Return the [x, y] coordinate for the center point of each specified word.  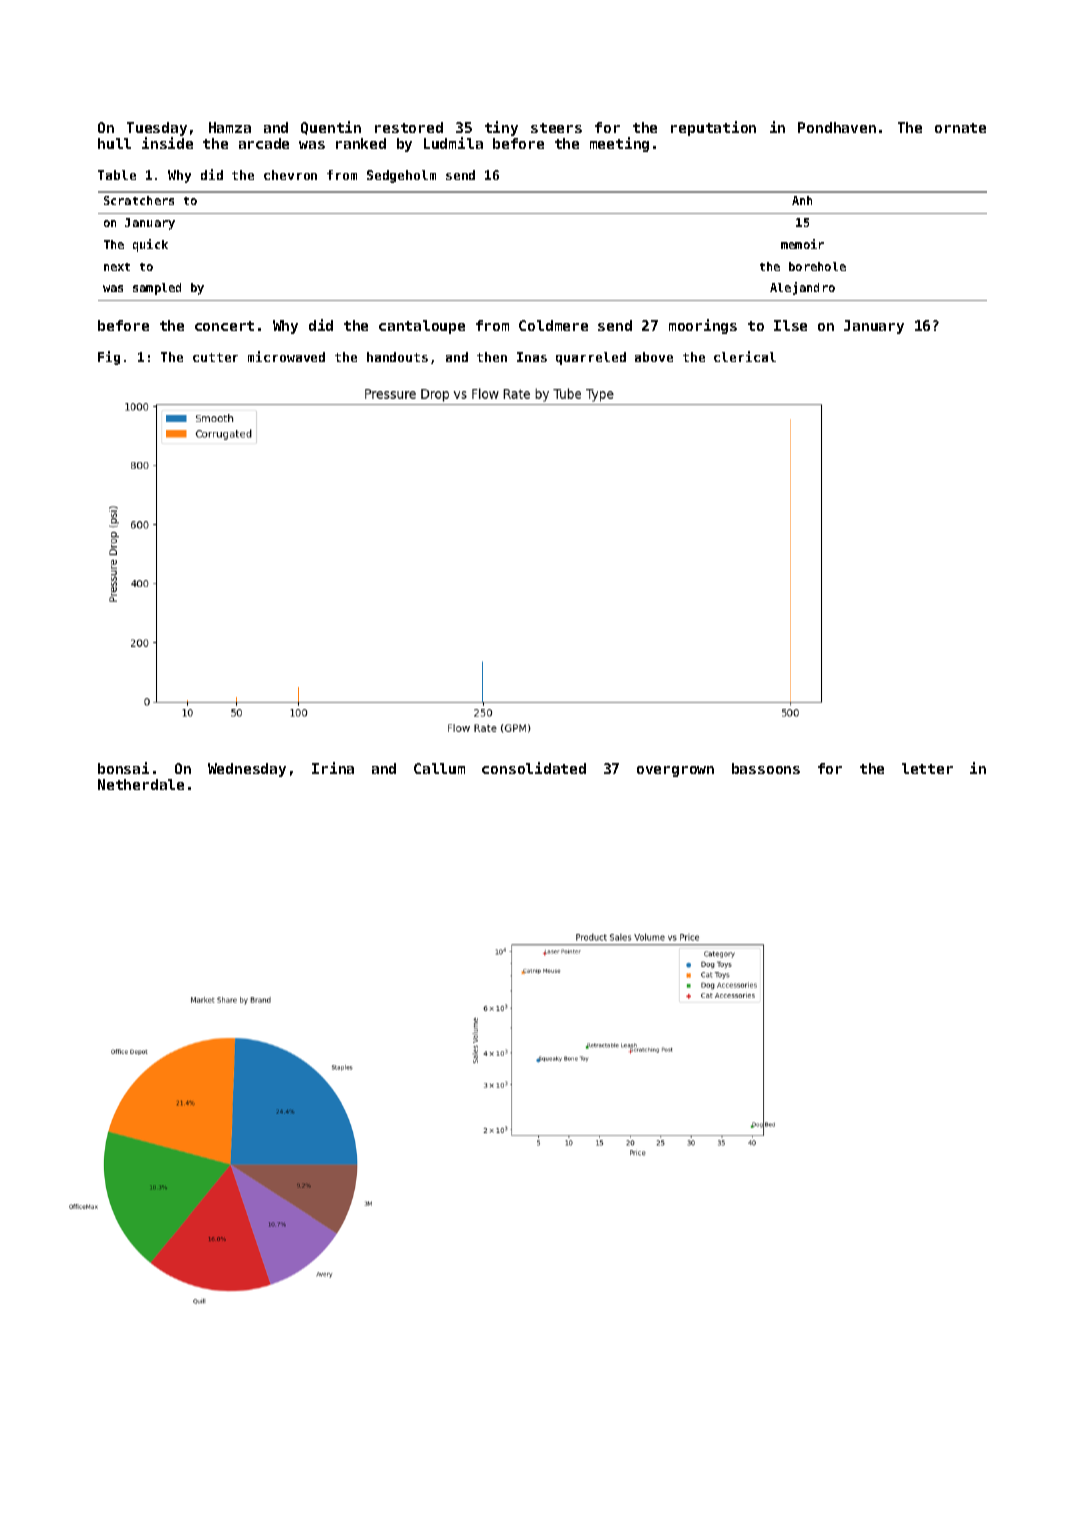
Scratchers [139, 200]
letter [927, 768]
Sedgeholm [401, 176]
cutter [215, 357]
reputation [713, 128]
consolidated [534, 768]
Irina [333, 768]
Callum [439, 768]
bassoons [766, 768]
